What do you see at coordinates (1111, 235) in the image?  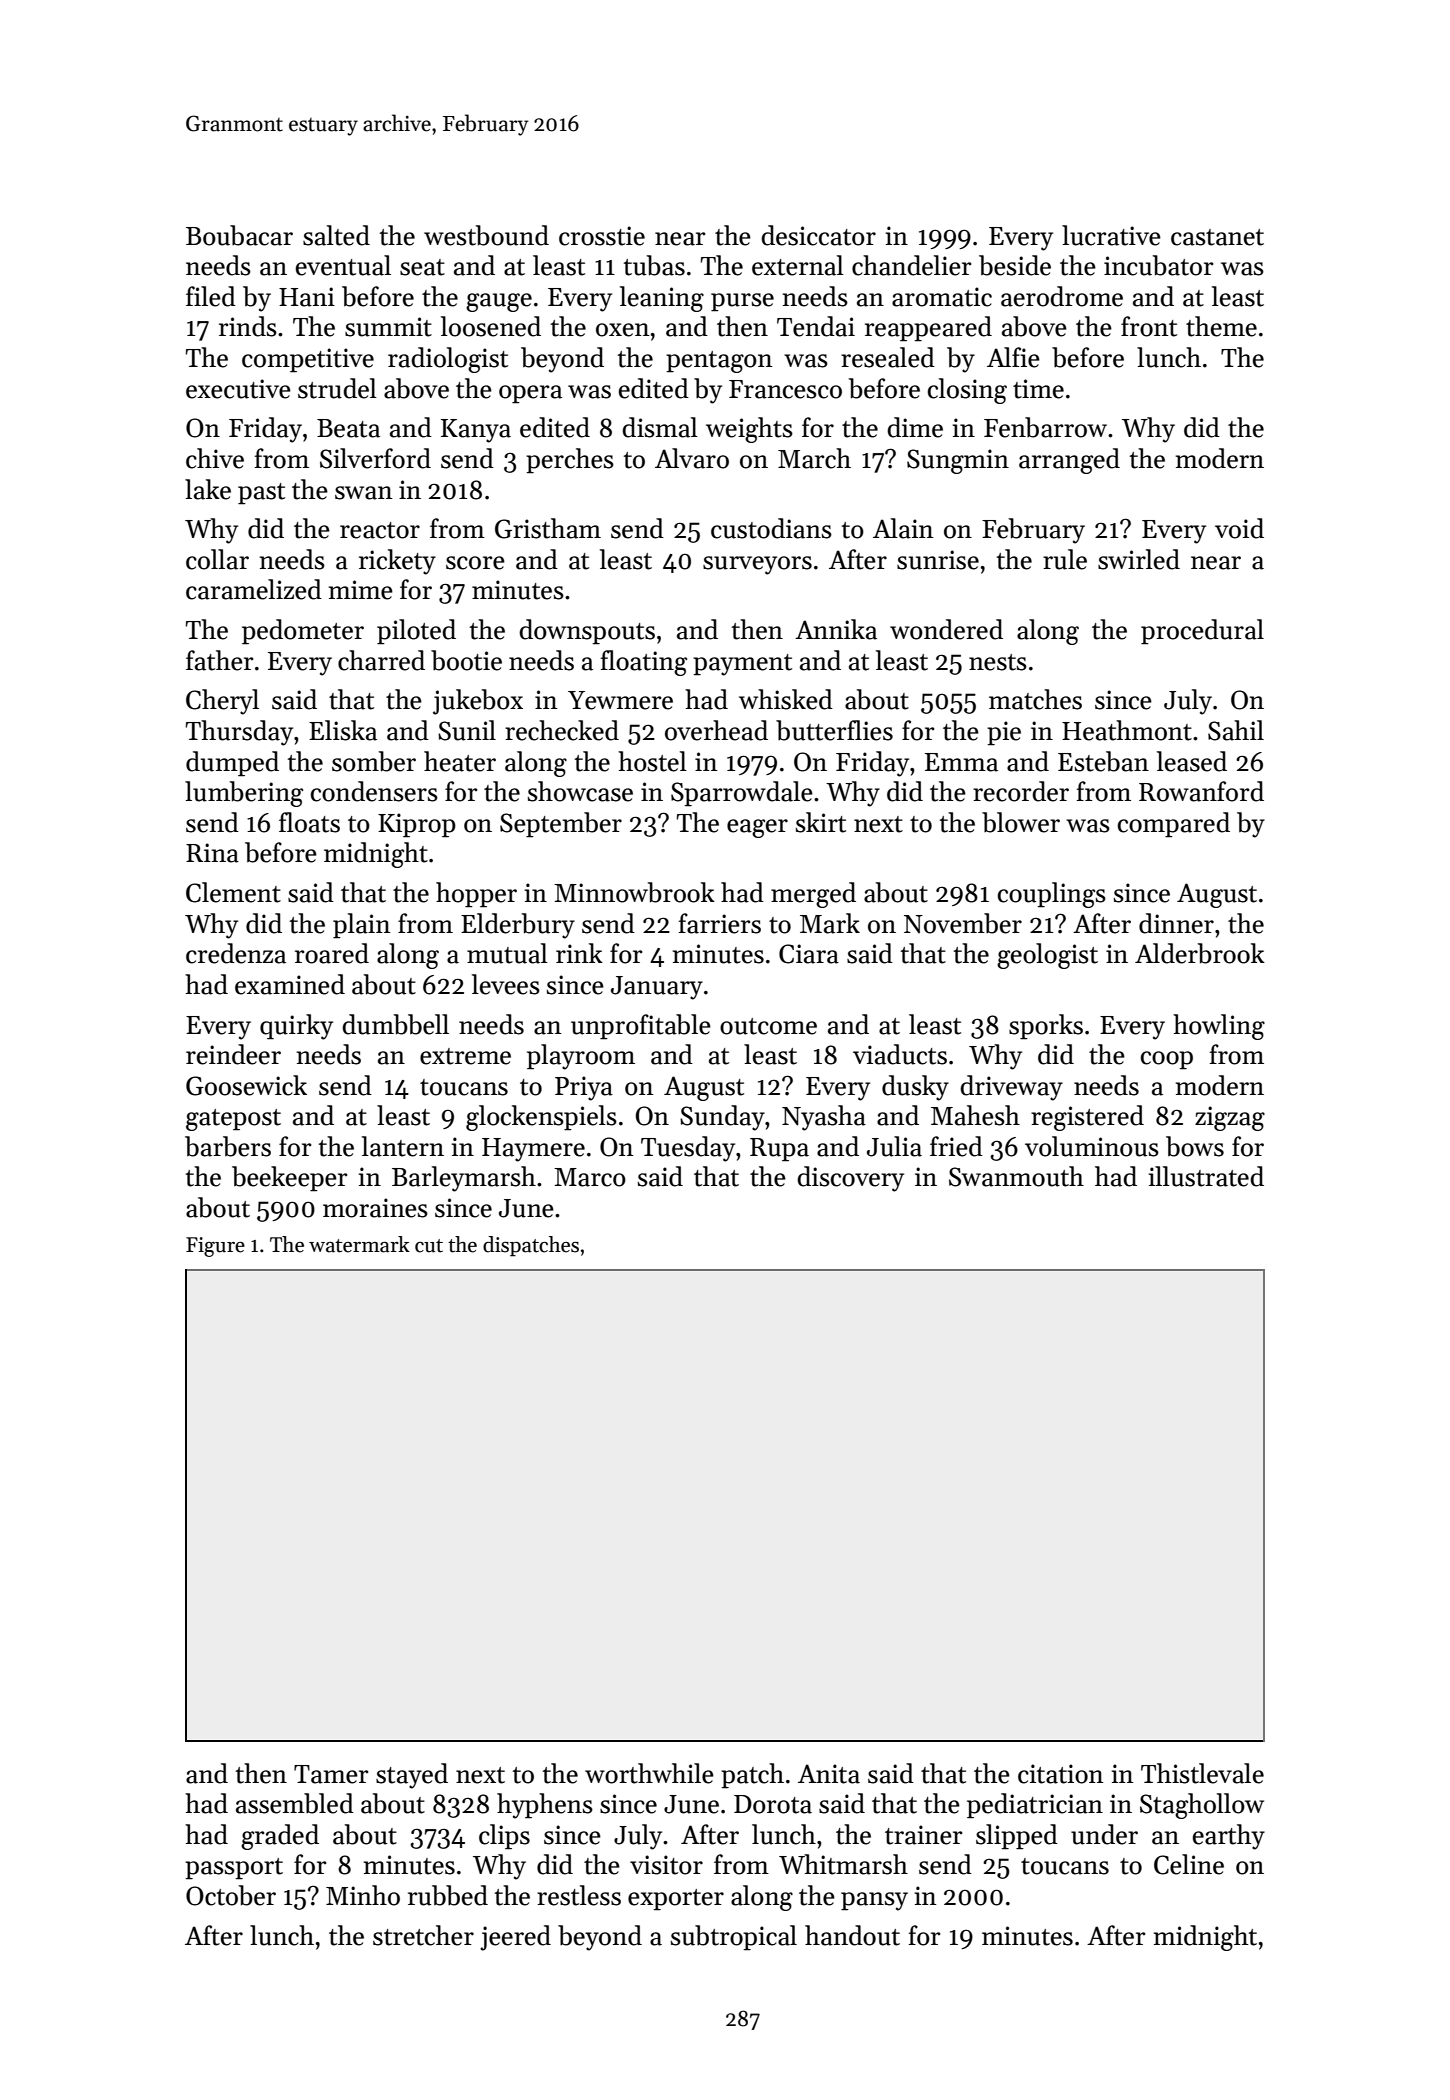 I see `lucrative` at bounding box center [1111, 235].
